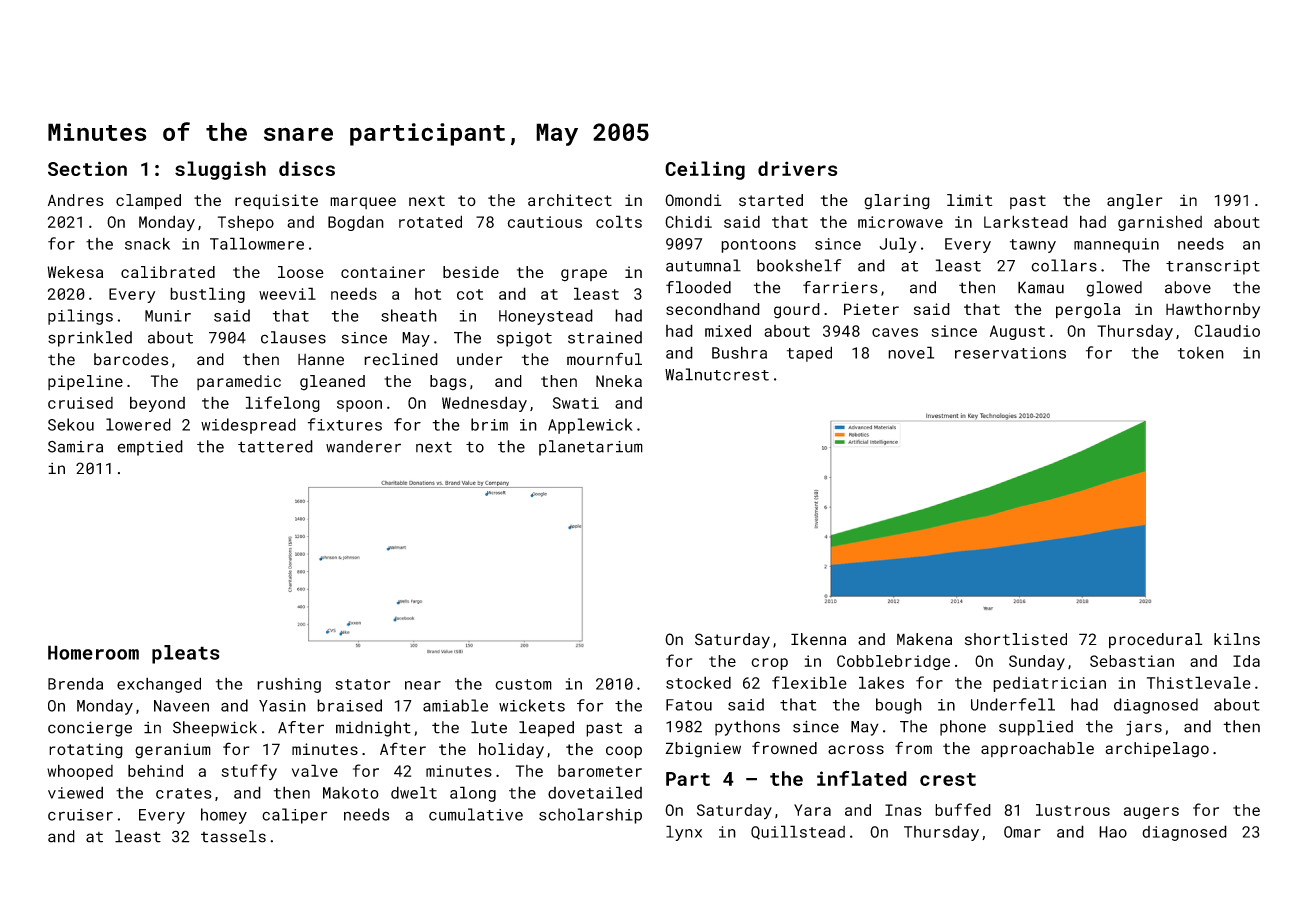 The image size is (1308, 924). Describe the element at coordinates (215, 729) in the screenshot. I see `Sheepwick` at that location.
